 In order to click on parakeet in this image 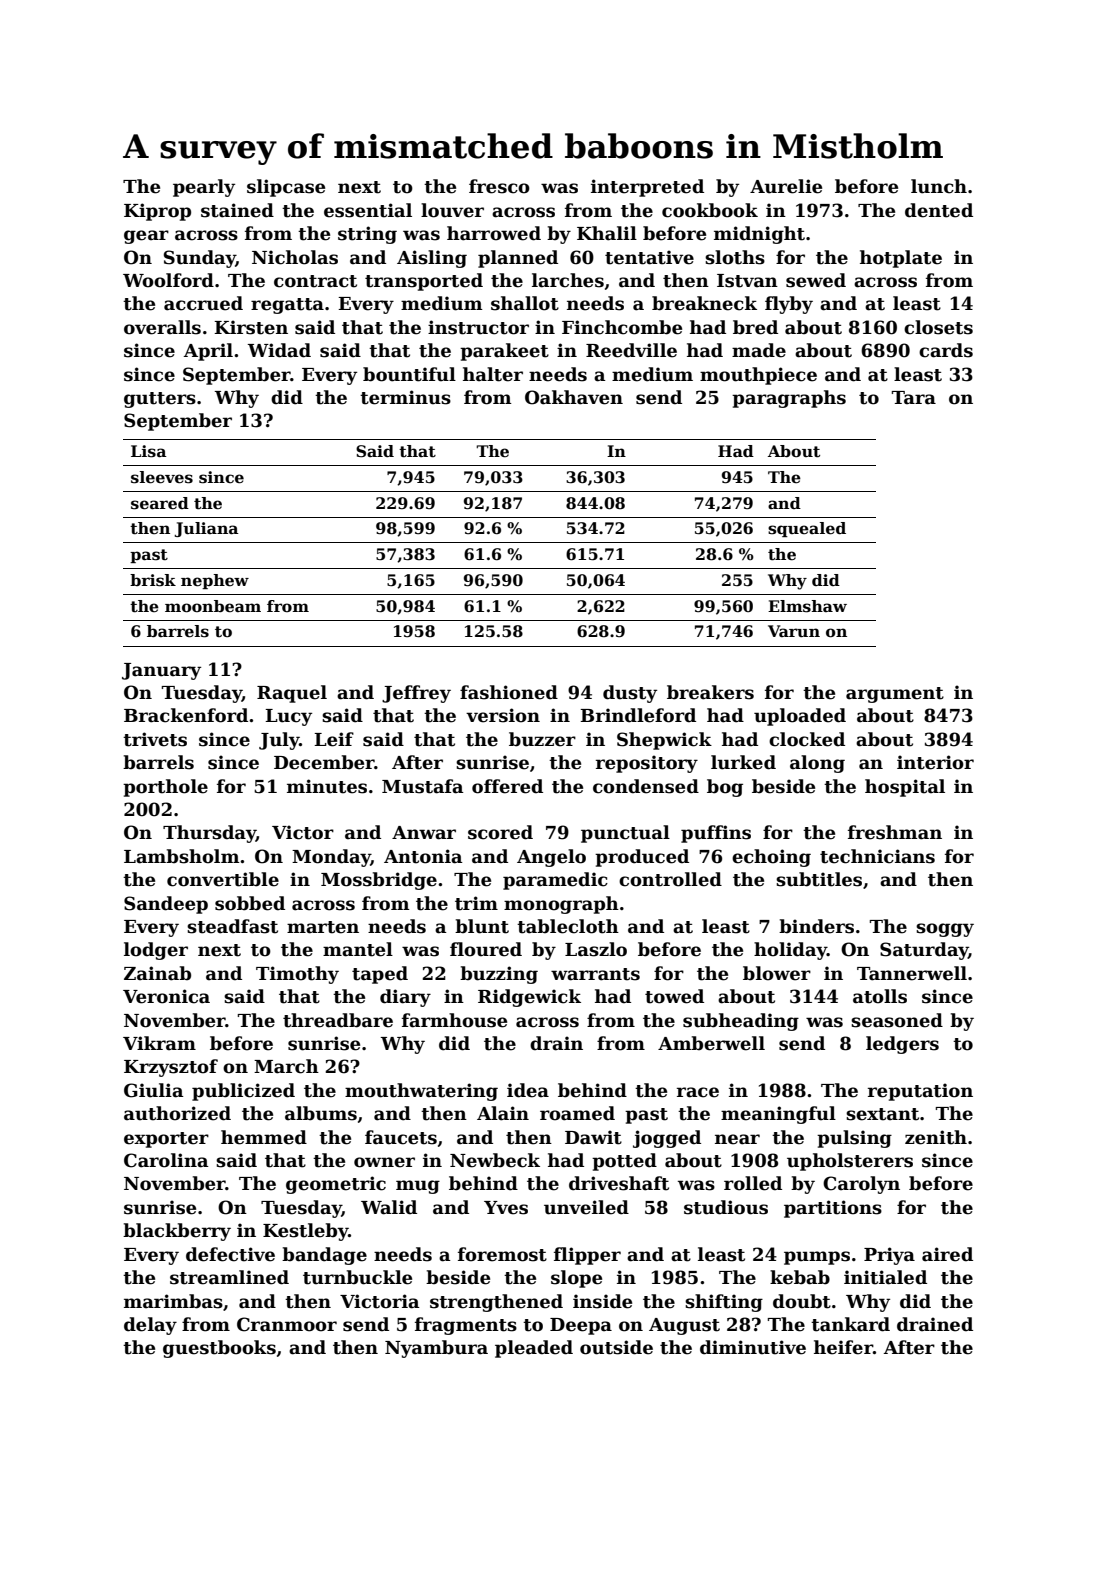, I will do `click(504, 352)`.
